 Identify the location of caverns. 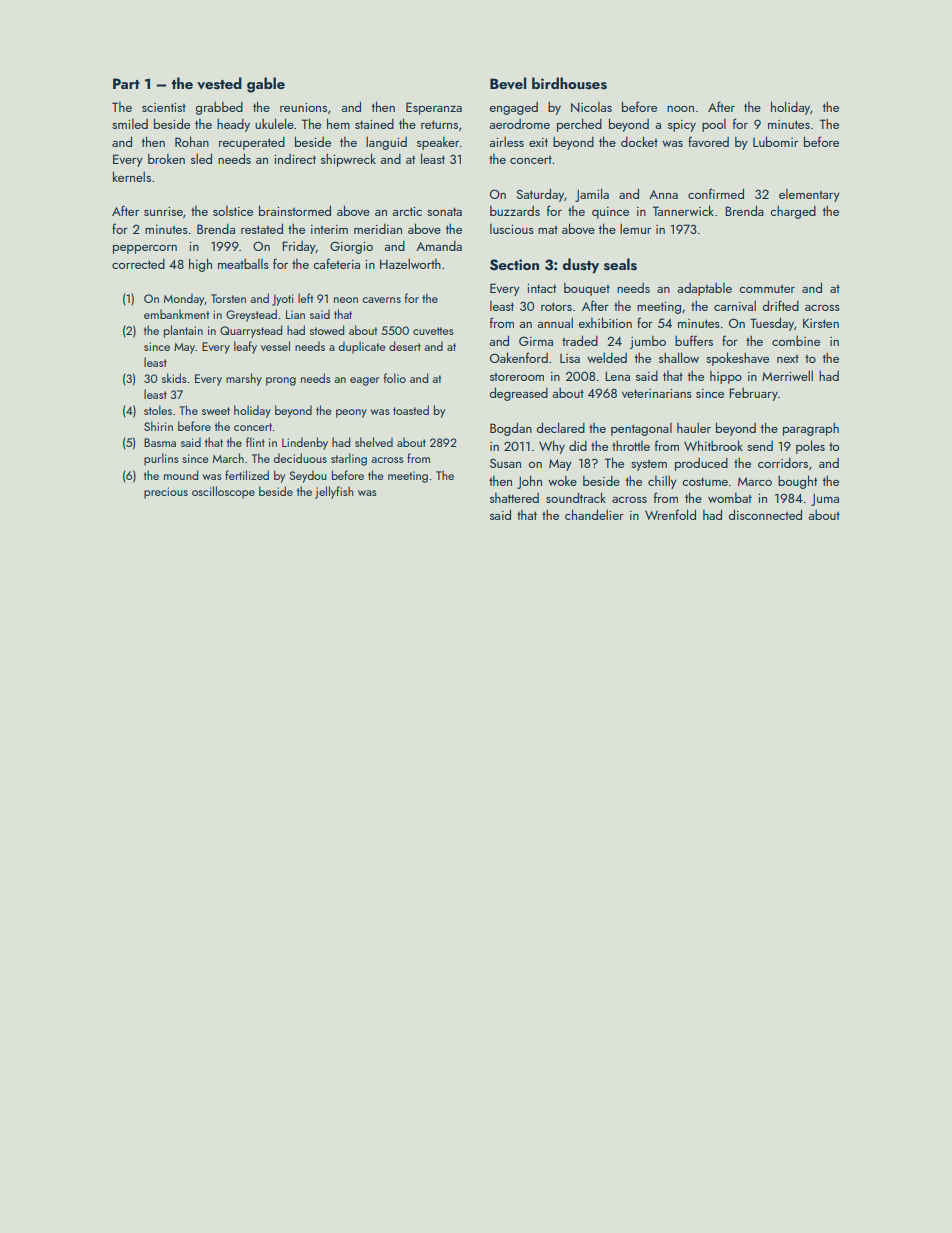
(381, 300).
